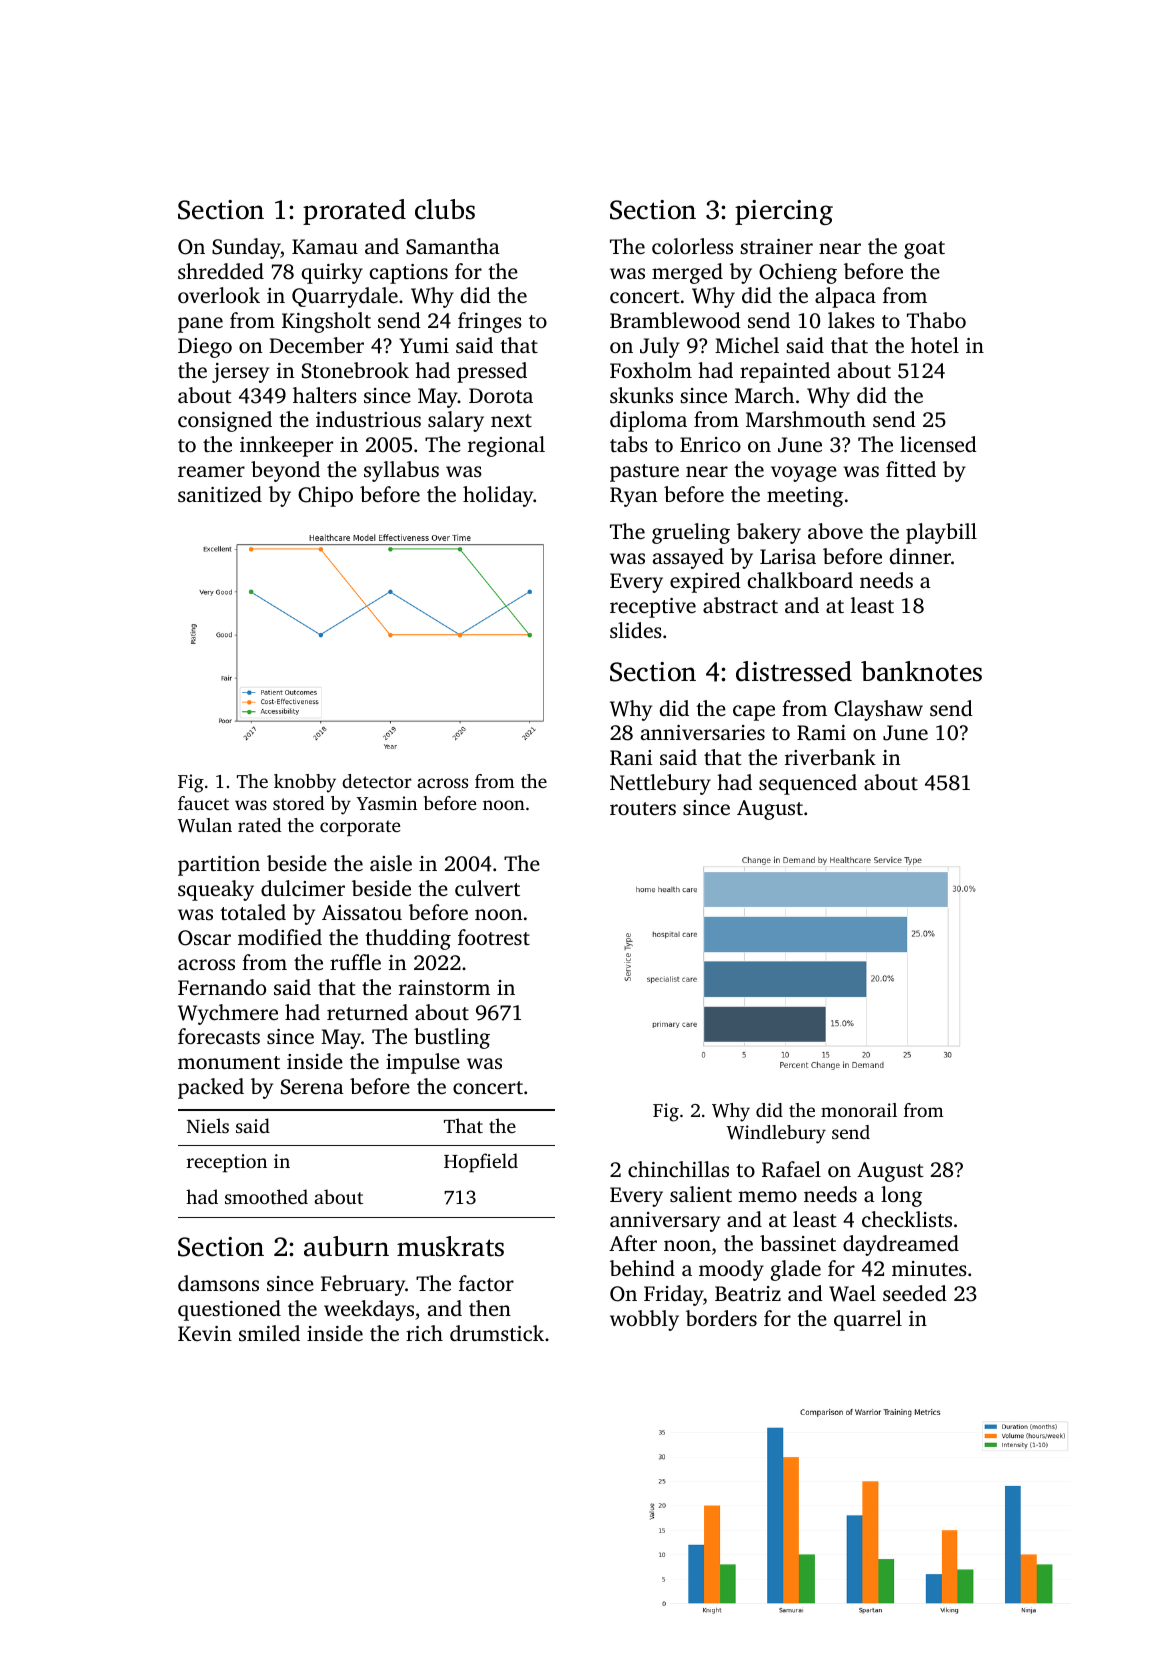  I want to click on monorail, so click(859, 1110).
